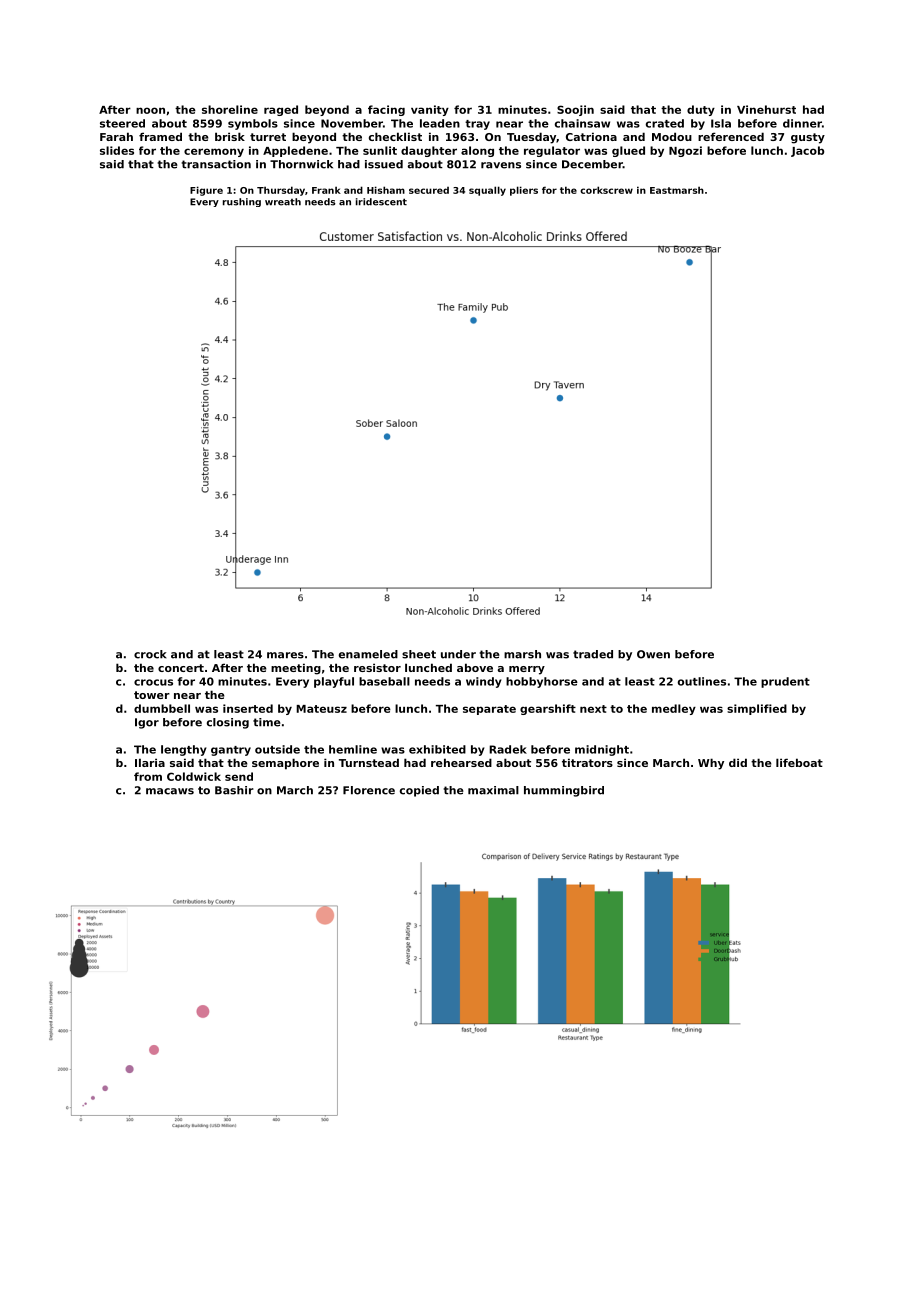  I want to click on exhibited, so click(437, 749).
